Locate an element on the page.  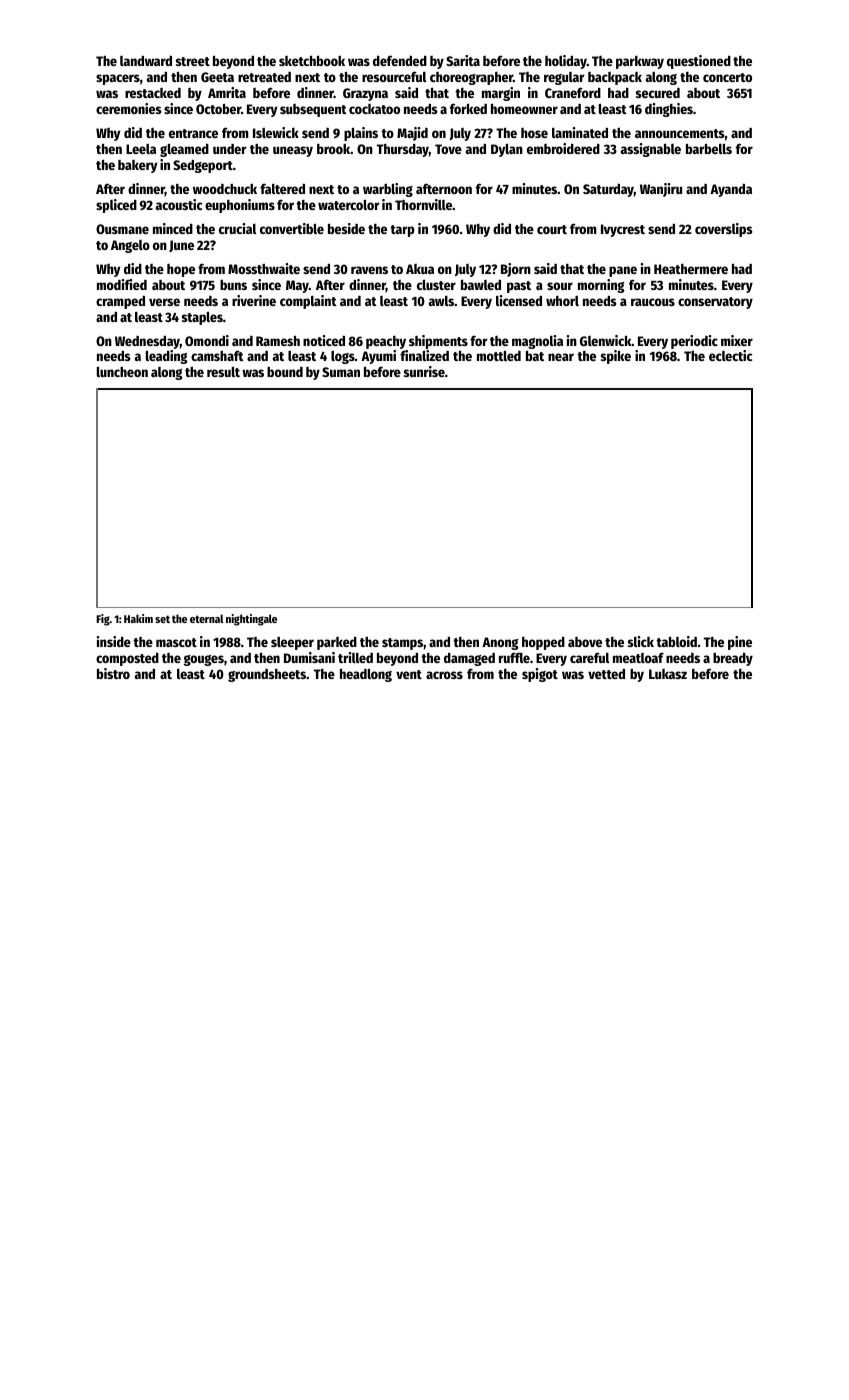
backpack is located at coordinates (615, 78).
